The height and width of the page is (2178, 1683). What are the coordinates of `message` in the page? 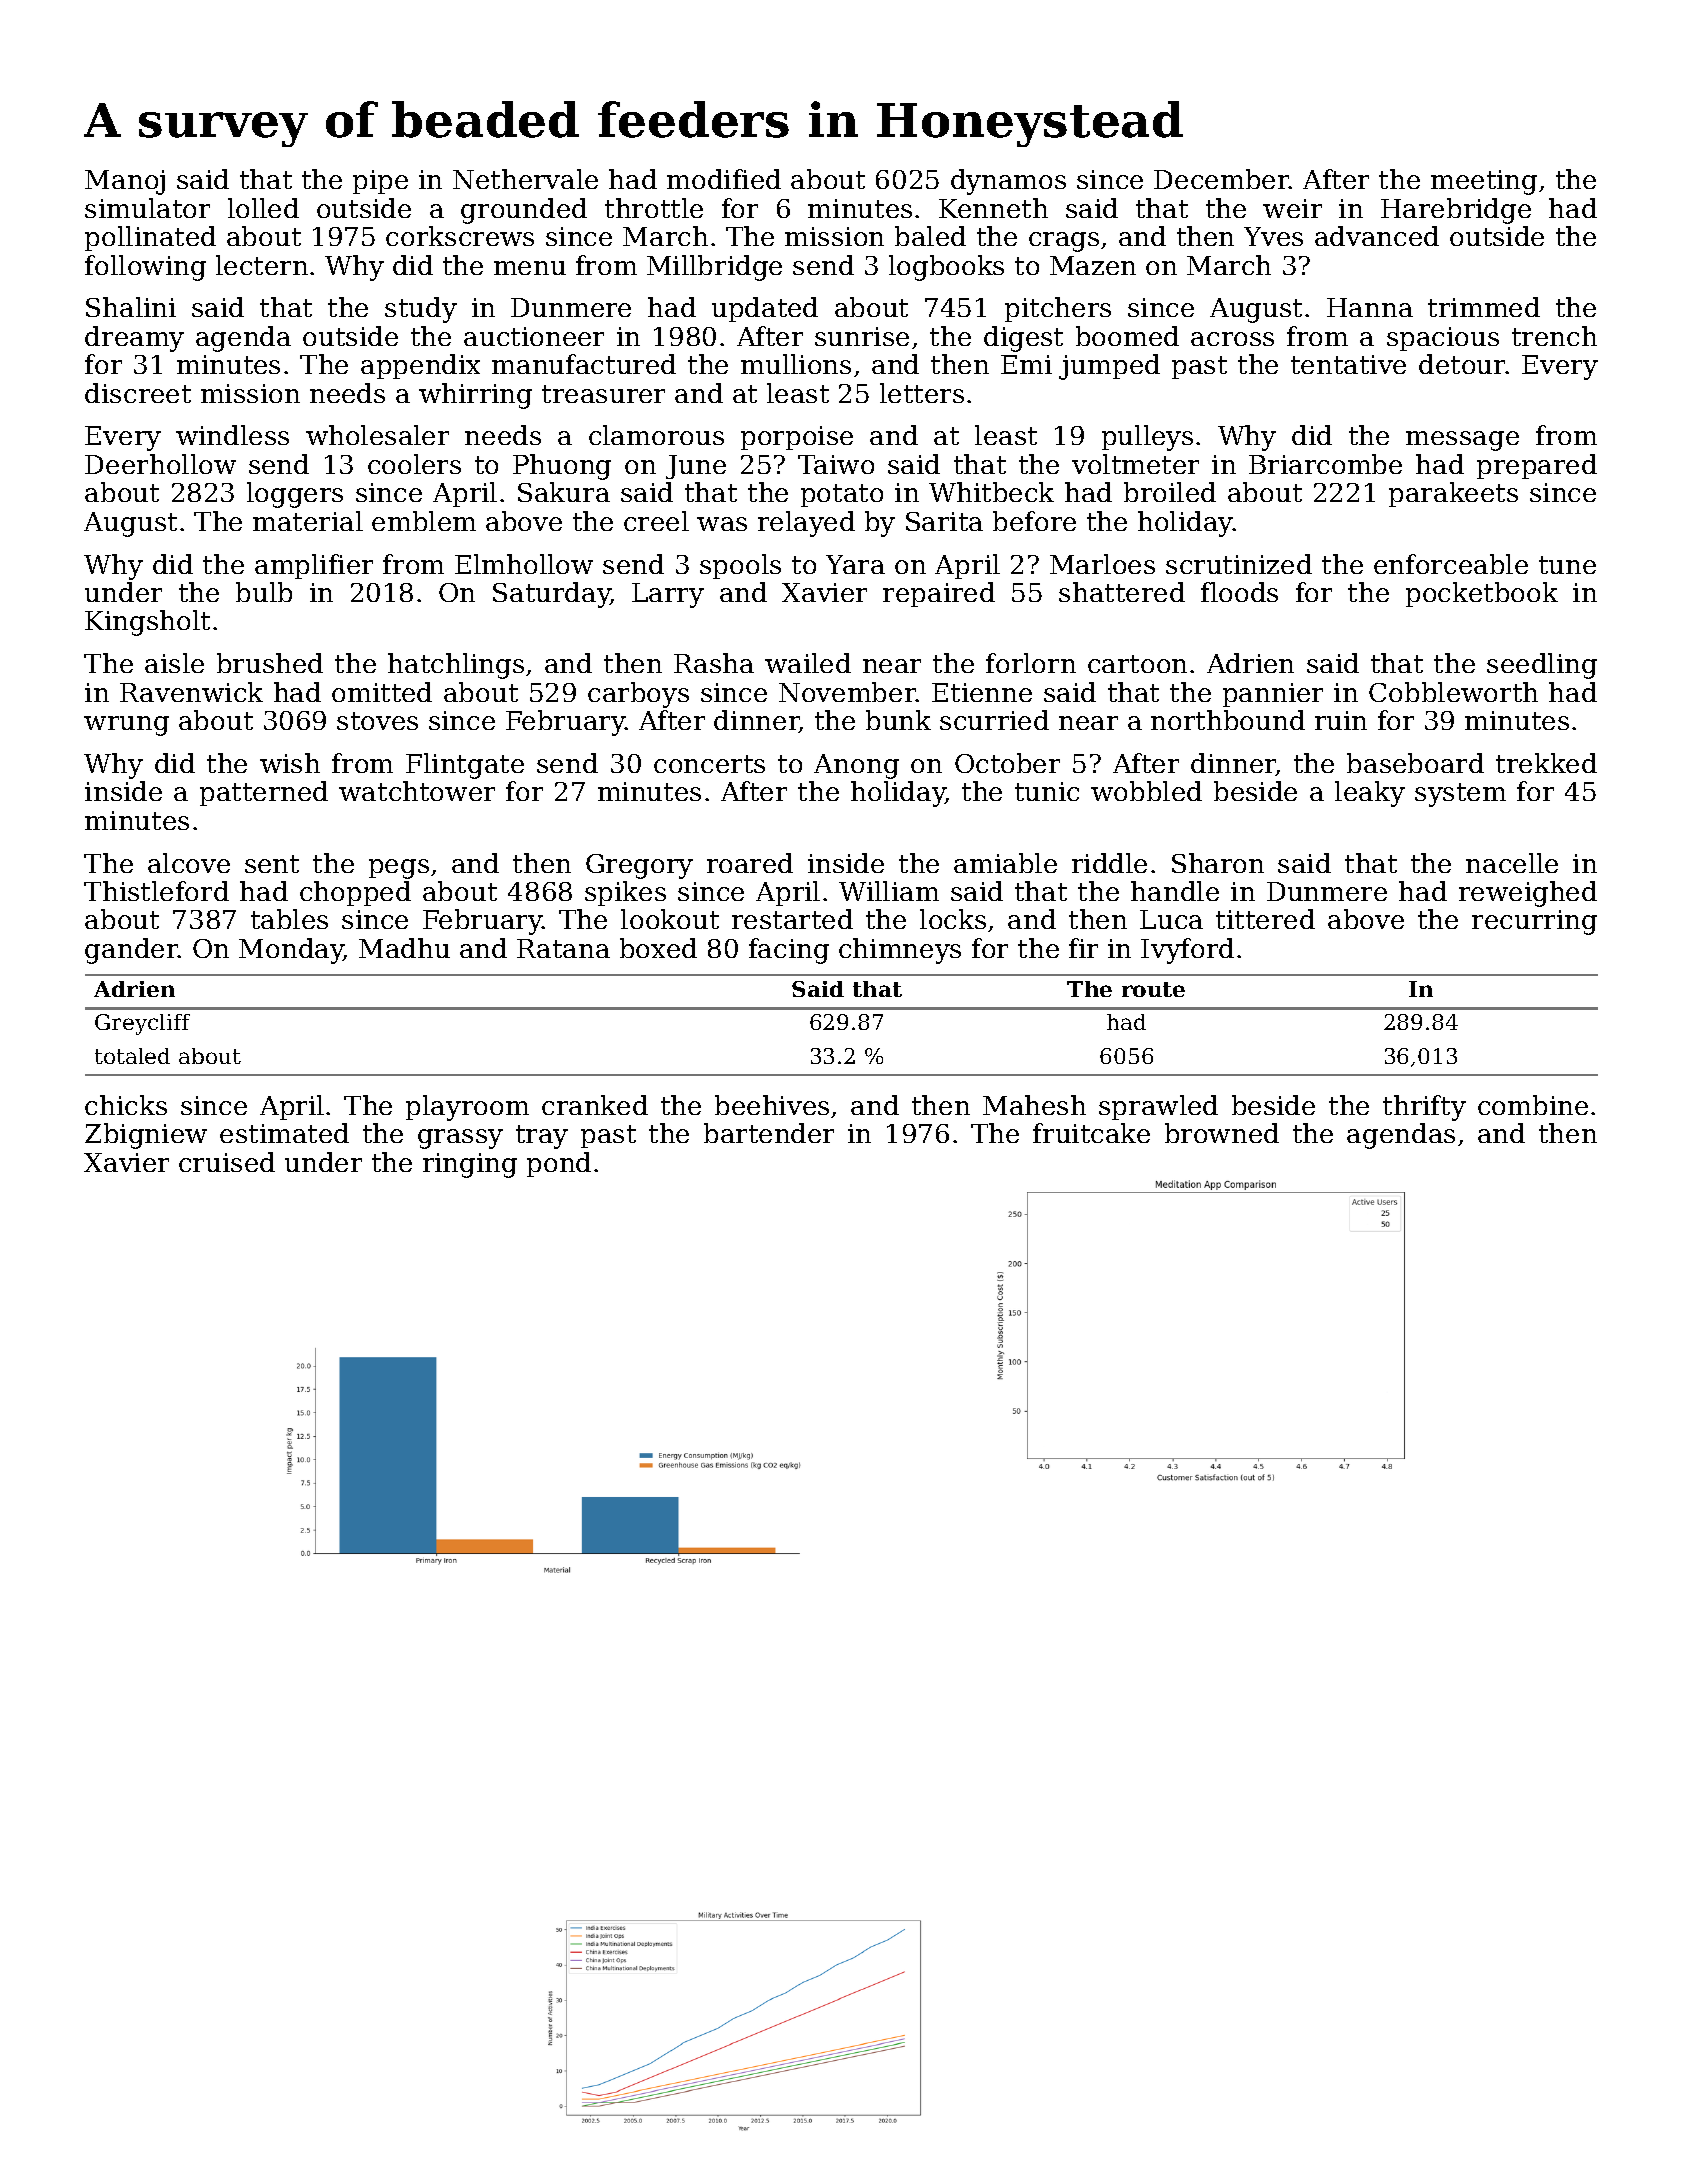 It's located at (1462, 441).
